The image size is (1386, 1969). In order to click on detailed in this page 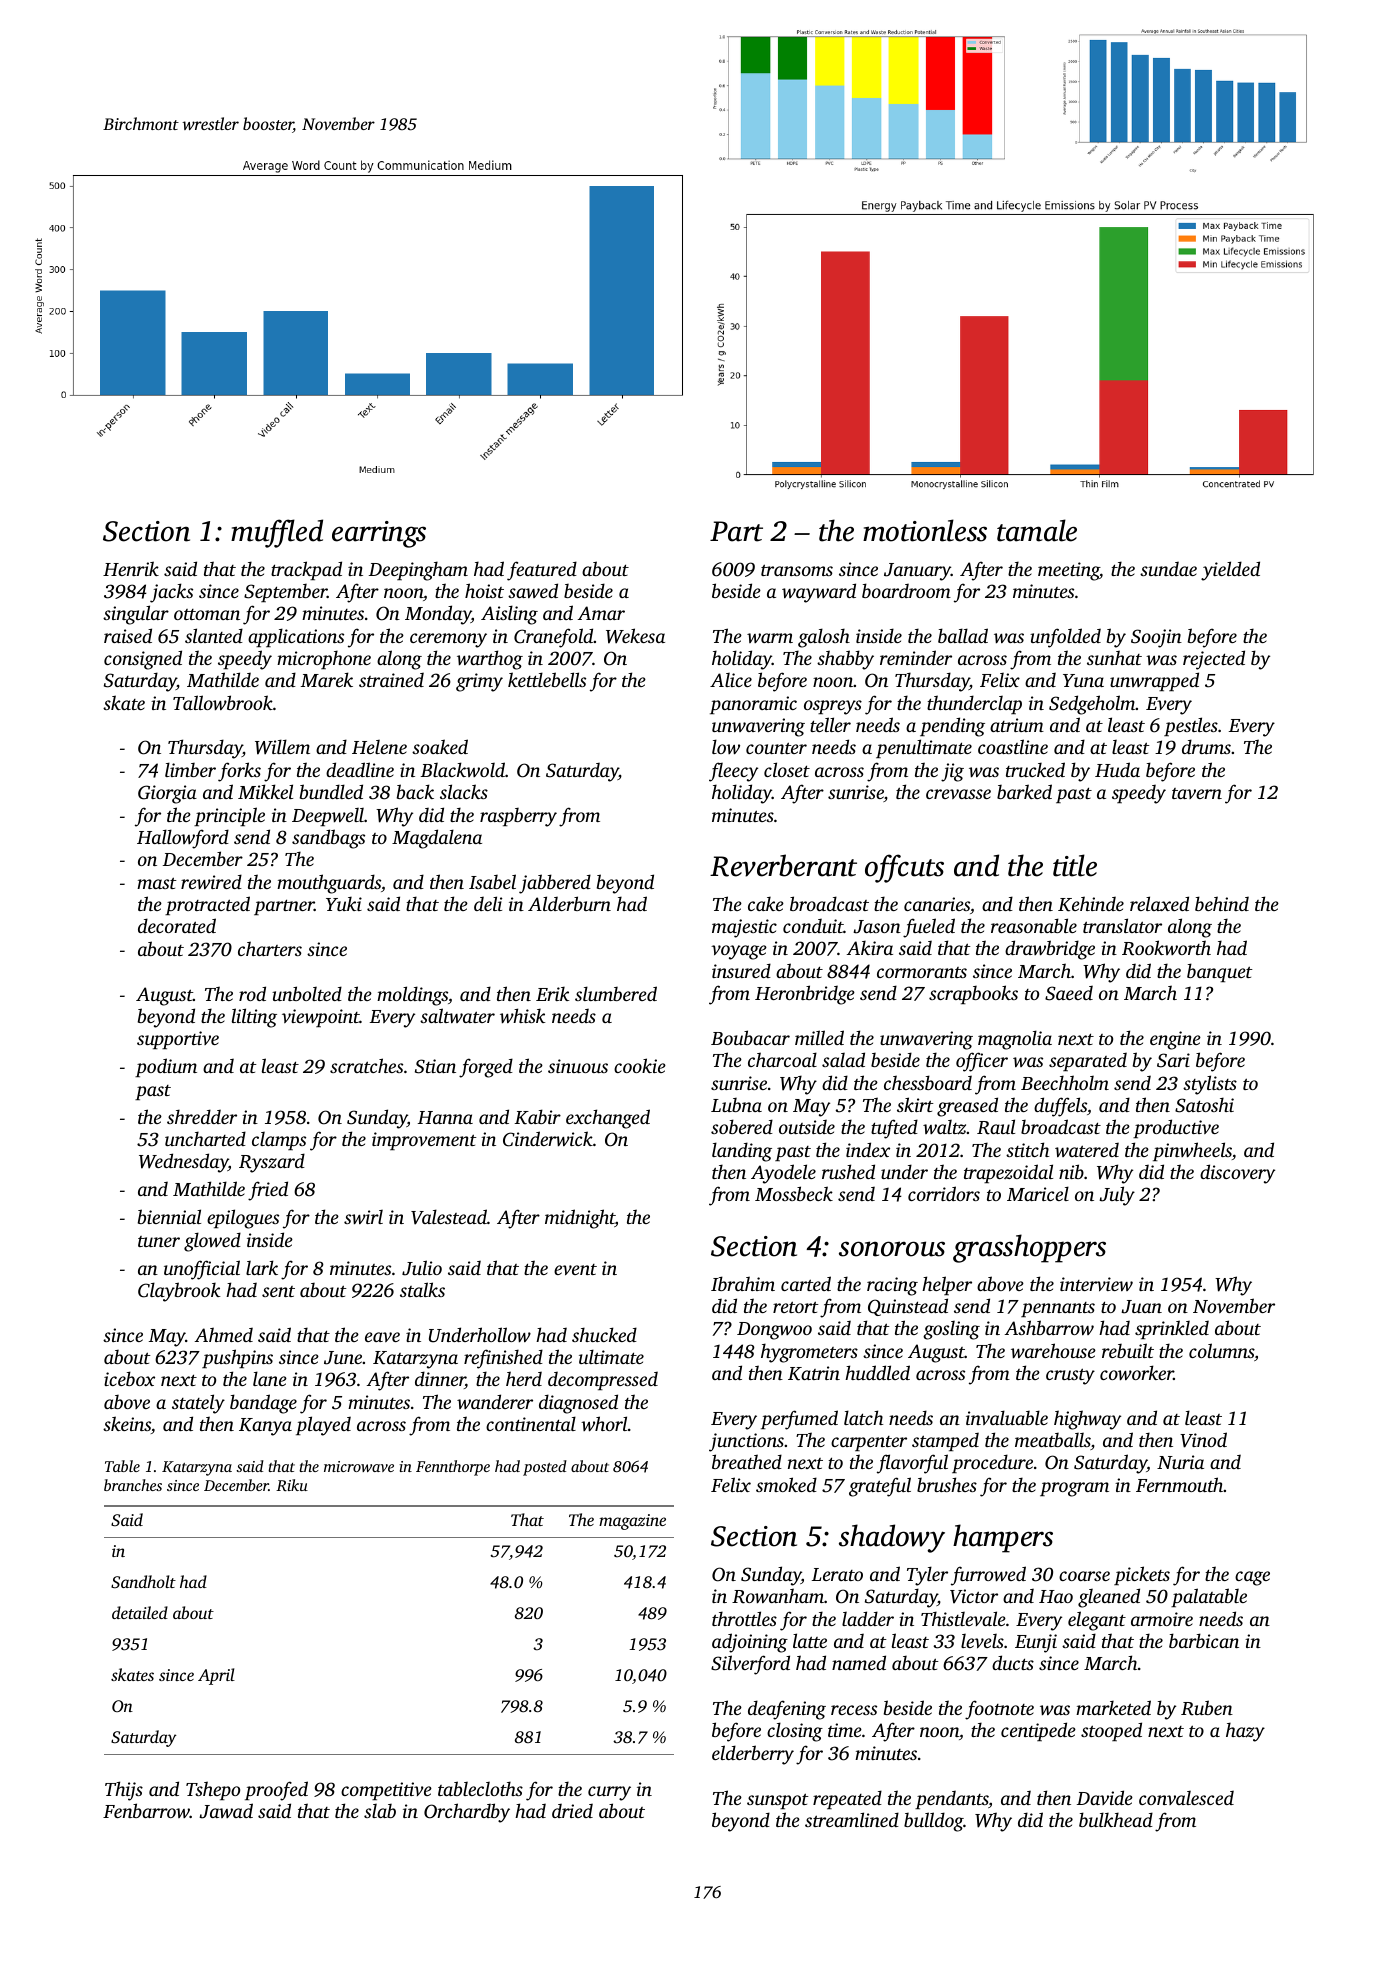, I will do `click(140, 1612)`.
